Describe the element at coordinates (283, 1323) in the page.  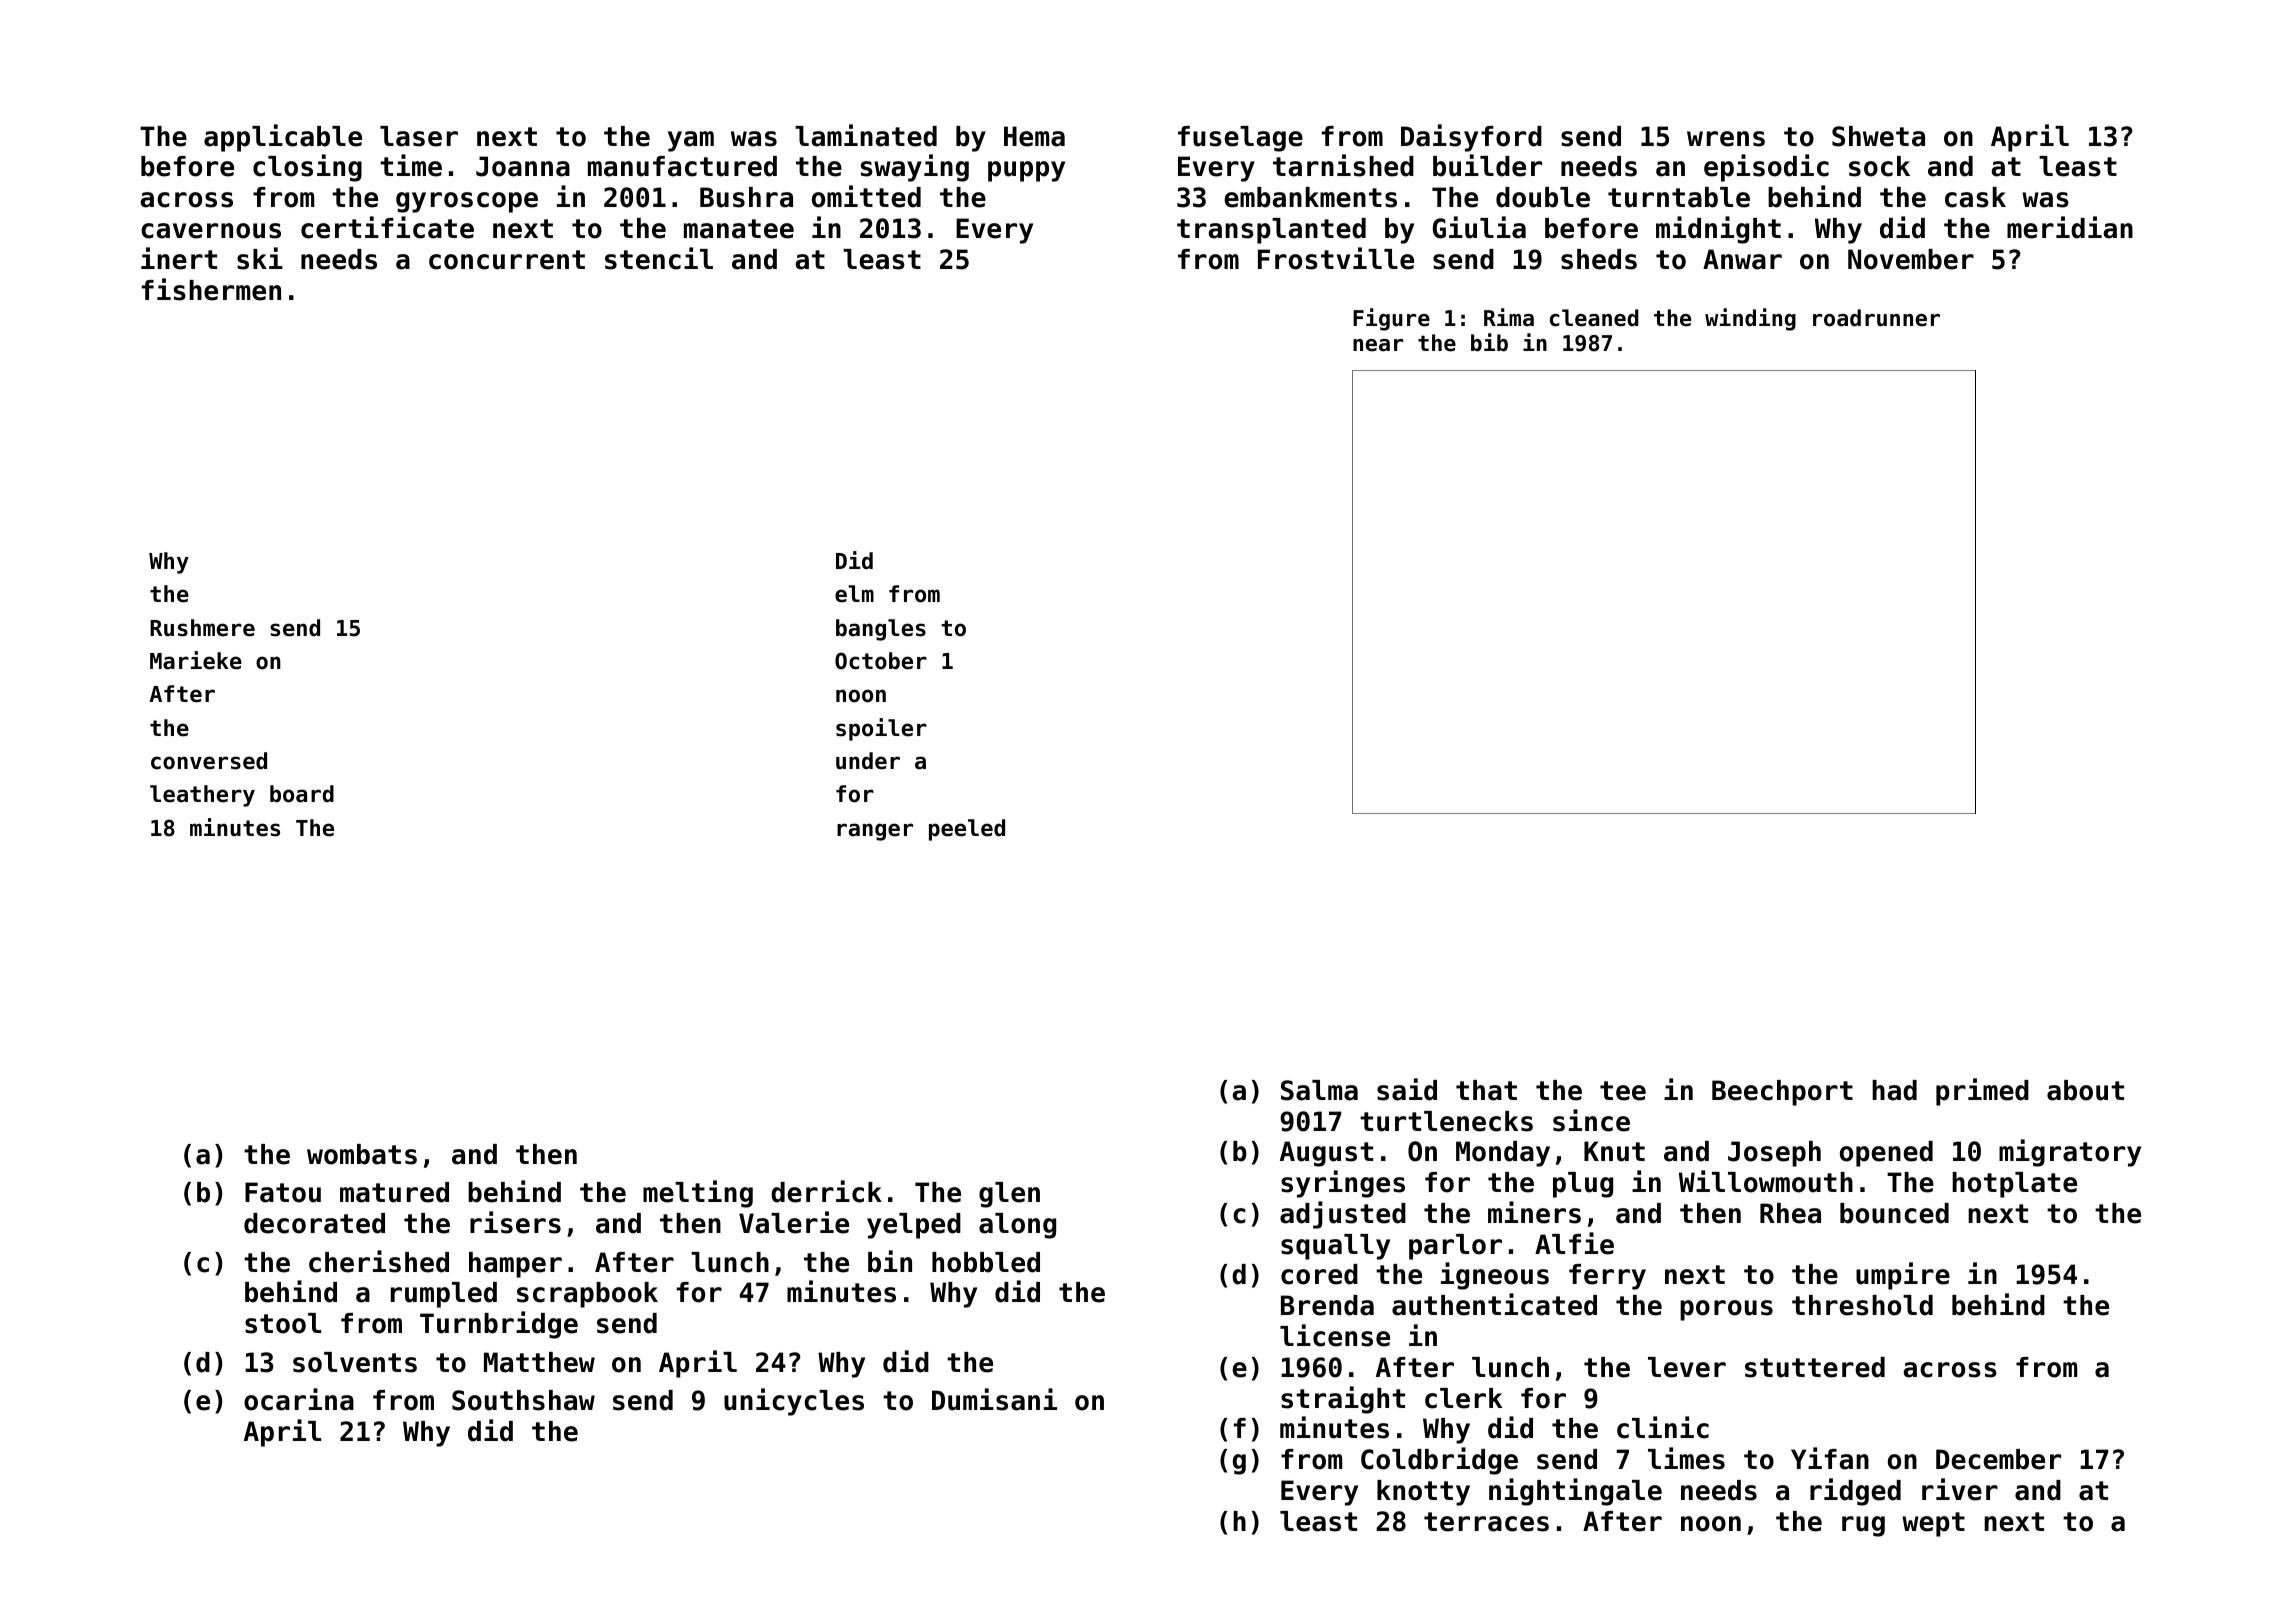
I see `stool` at that location.
